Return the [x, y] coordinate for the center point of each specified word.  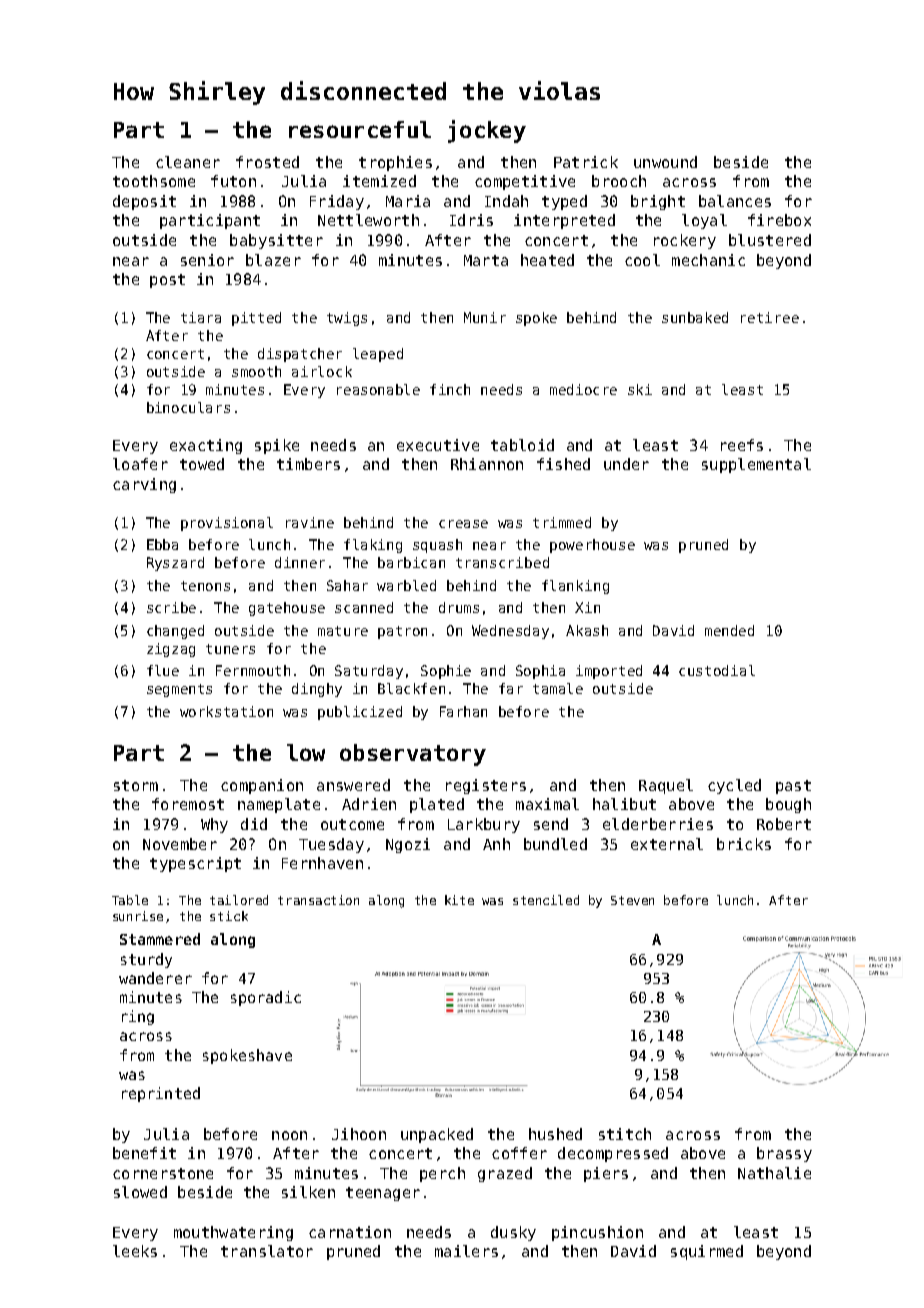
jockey [487, 131]
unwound [665, 162]
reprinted [161, 1094]
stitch [625, 1134]
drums [459, 607]
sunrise [138, 916]
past [793, 787]
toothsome [154, 181]
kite [459, 900]
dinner [300, 562]
